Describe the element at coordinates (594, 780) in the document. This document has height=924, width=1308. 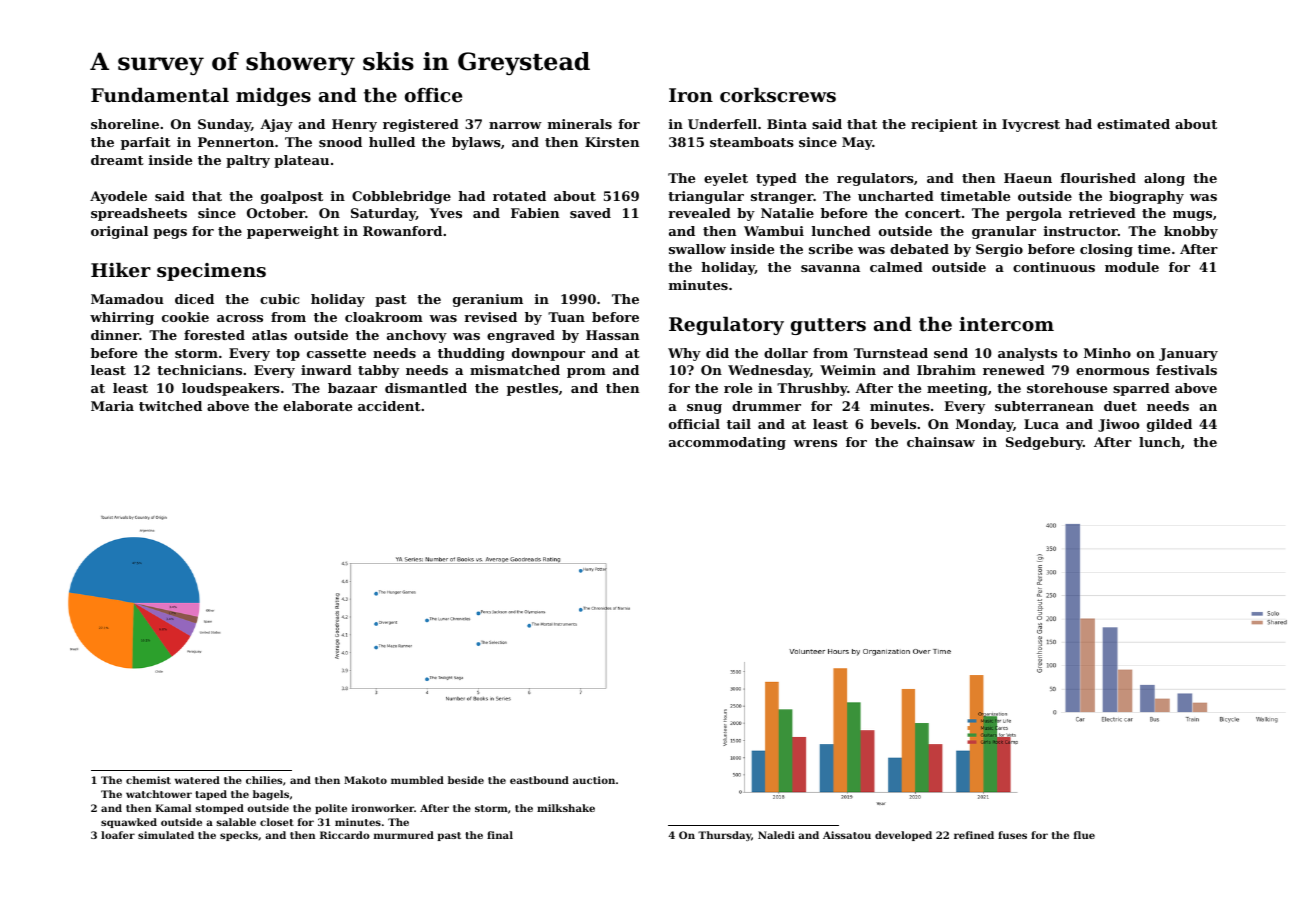
I see `auction` at that location.
